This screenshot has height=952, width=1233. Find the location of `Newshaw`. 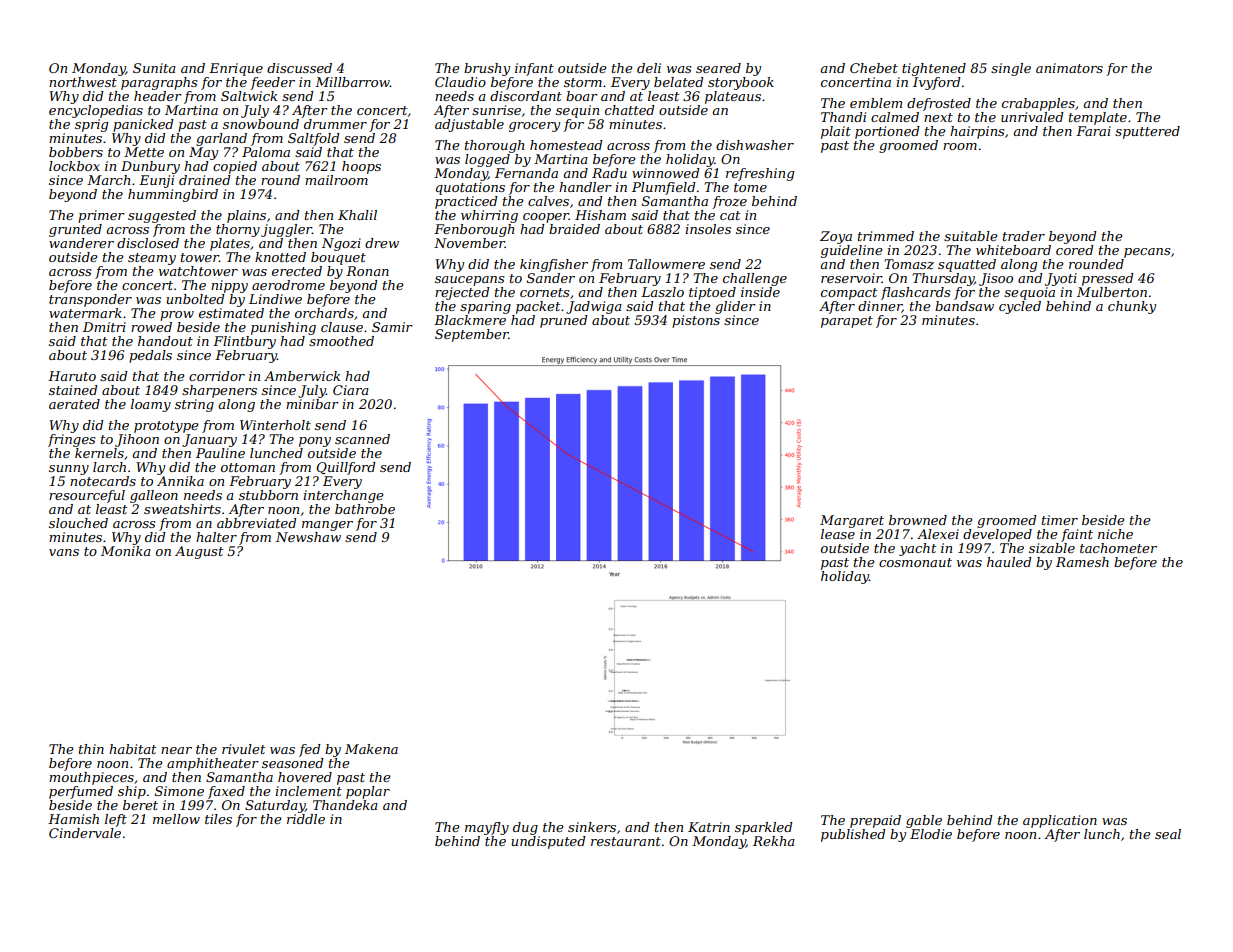

Newshaw is located at coordinates (308, 537).
